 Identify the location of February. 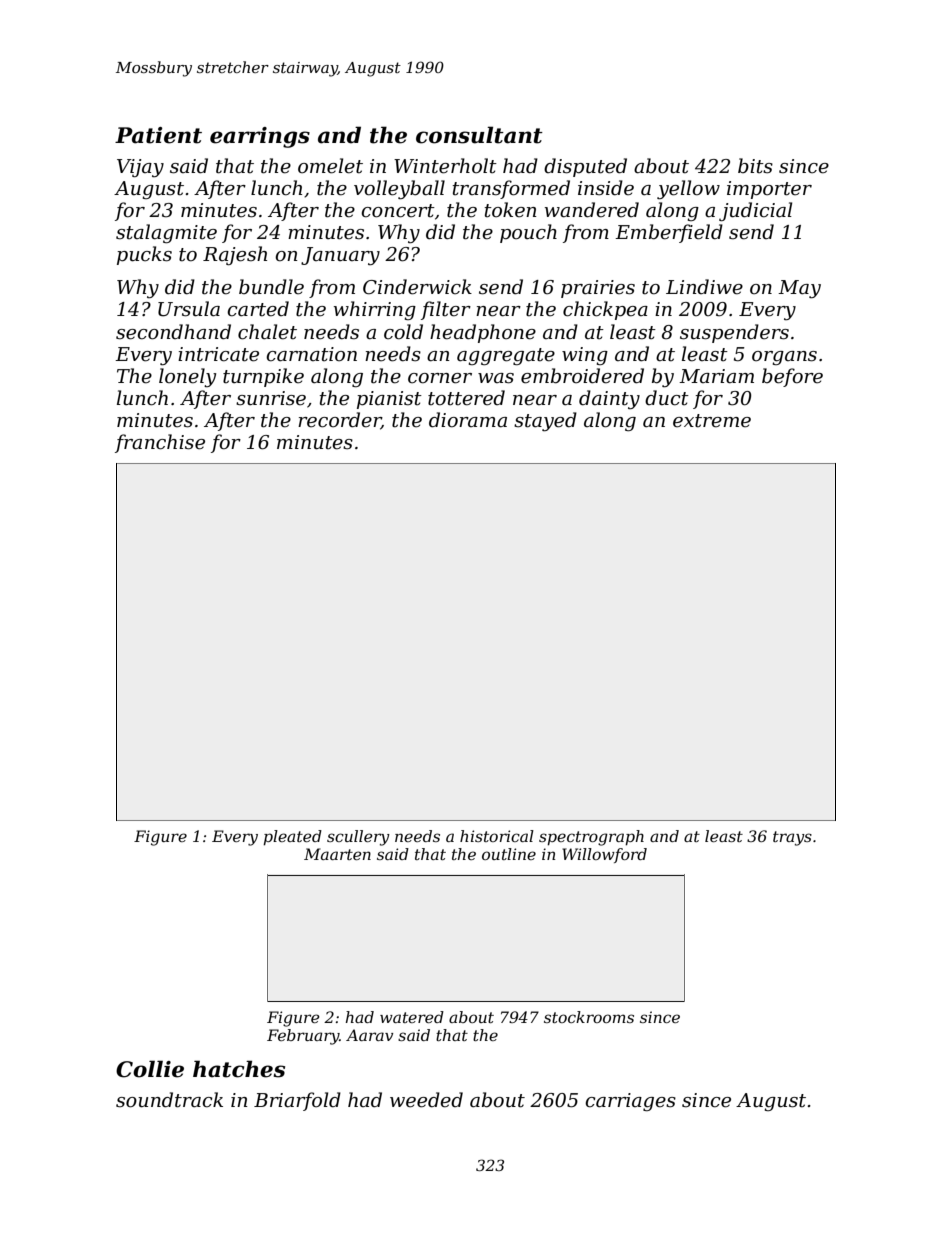
(303, 1037).
